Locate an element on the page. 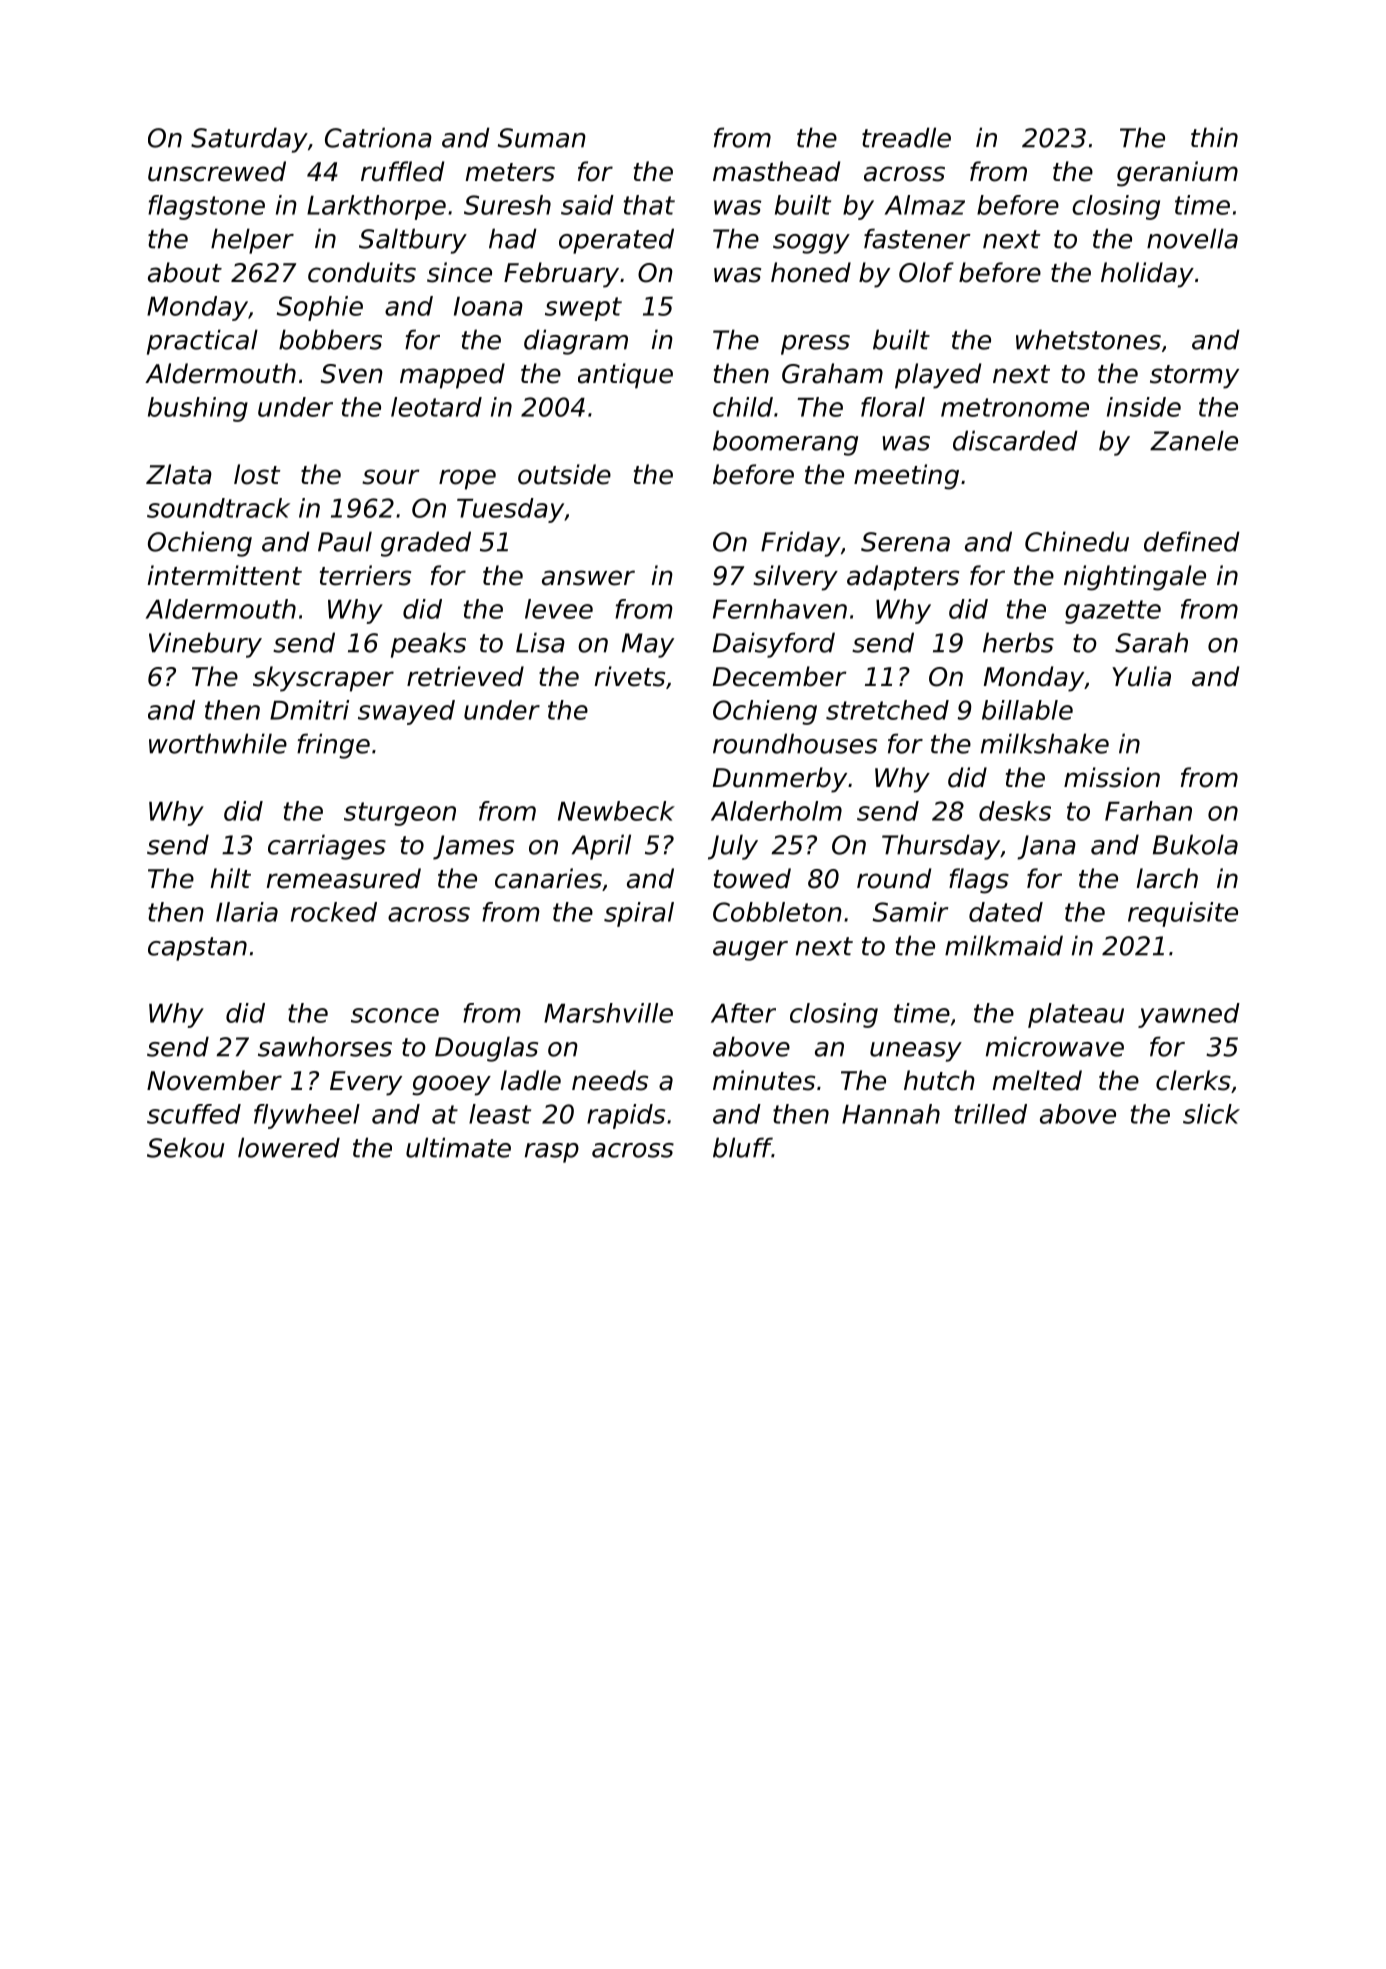 Image resolution: width=1386 pixels, height=1969 pixels. Sekou is located at coordinates (186, 1147).
